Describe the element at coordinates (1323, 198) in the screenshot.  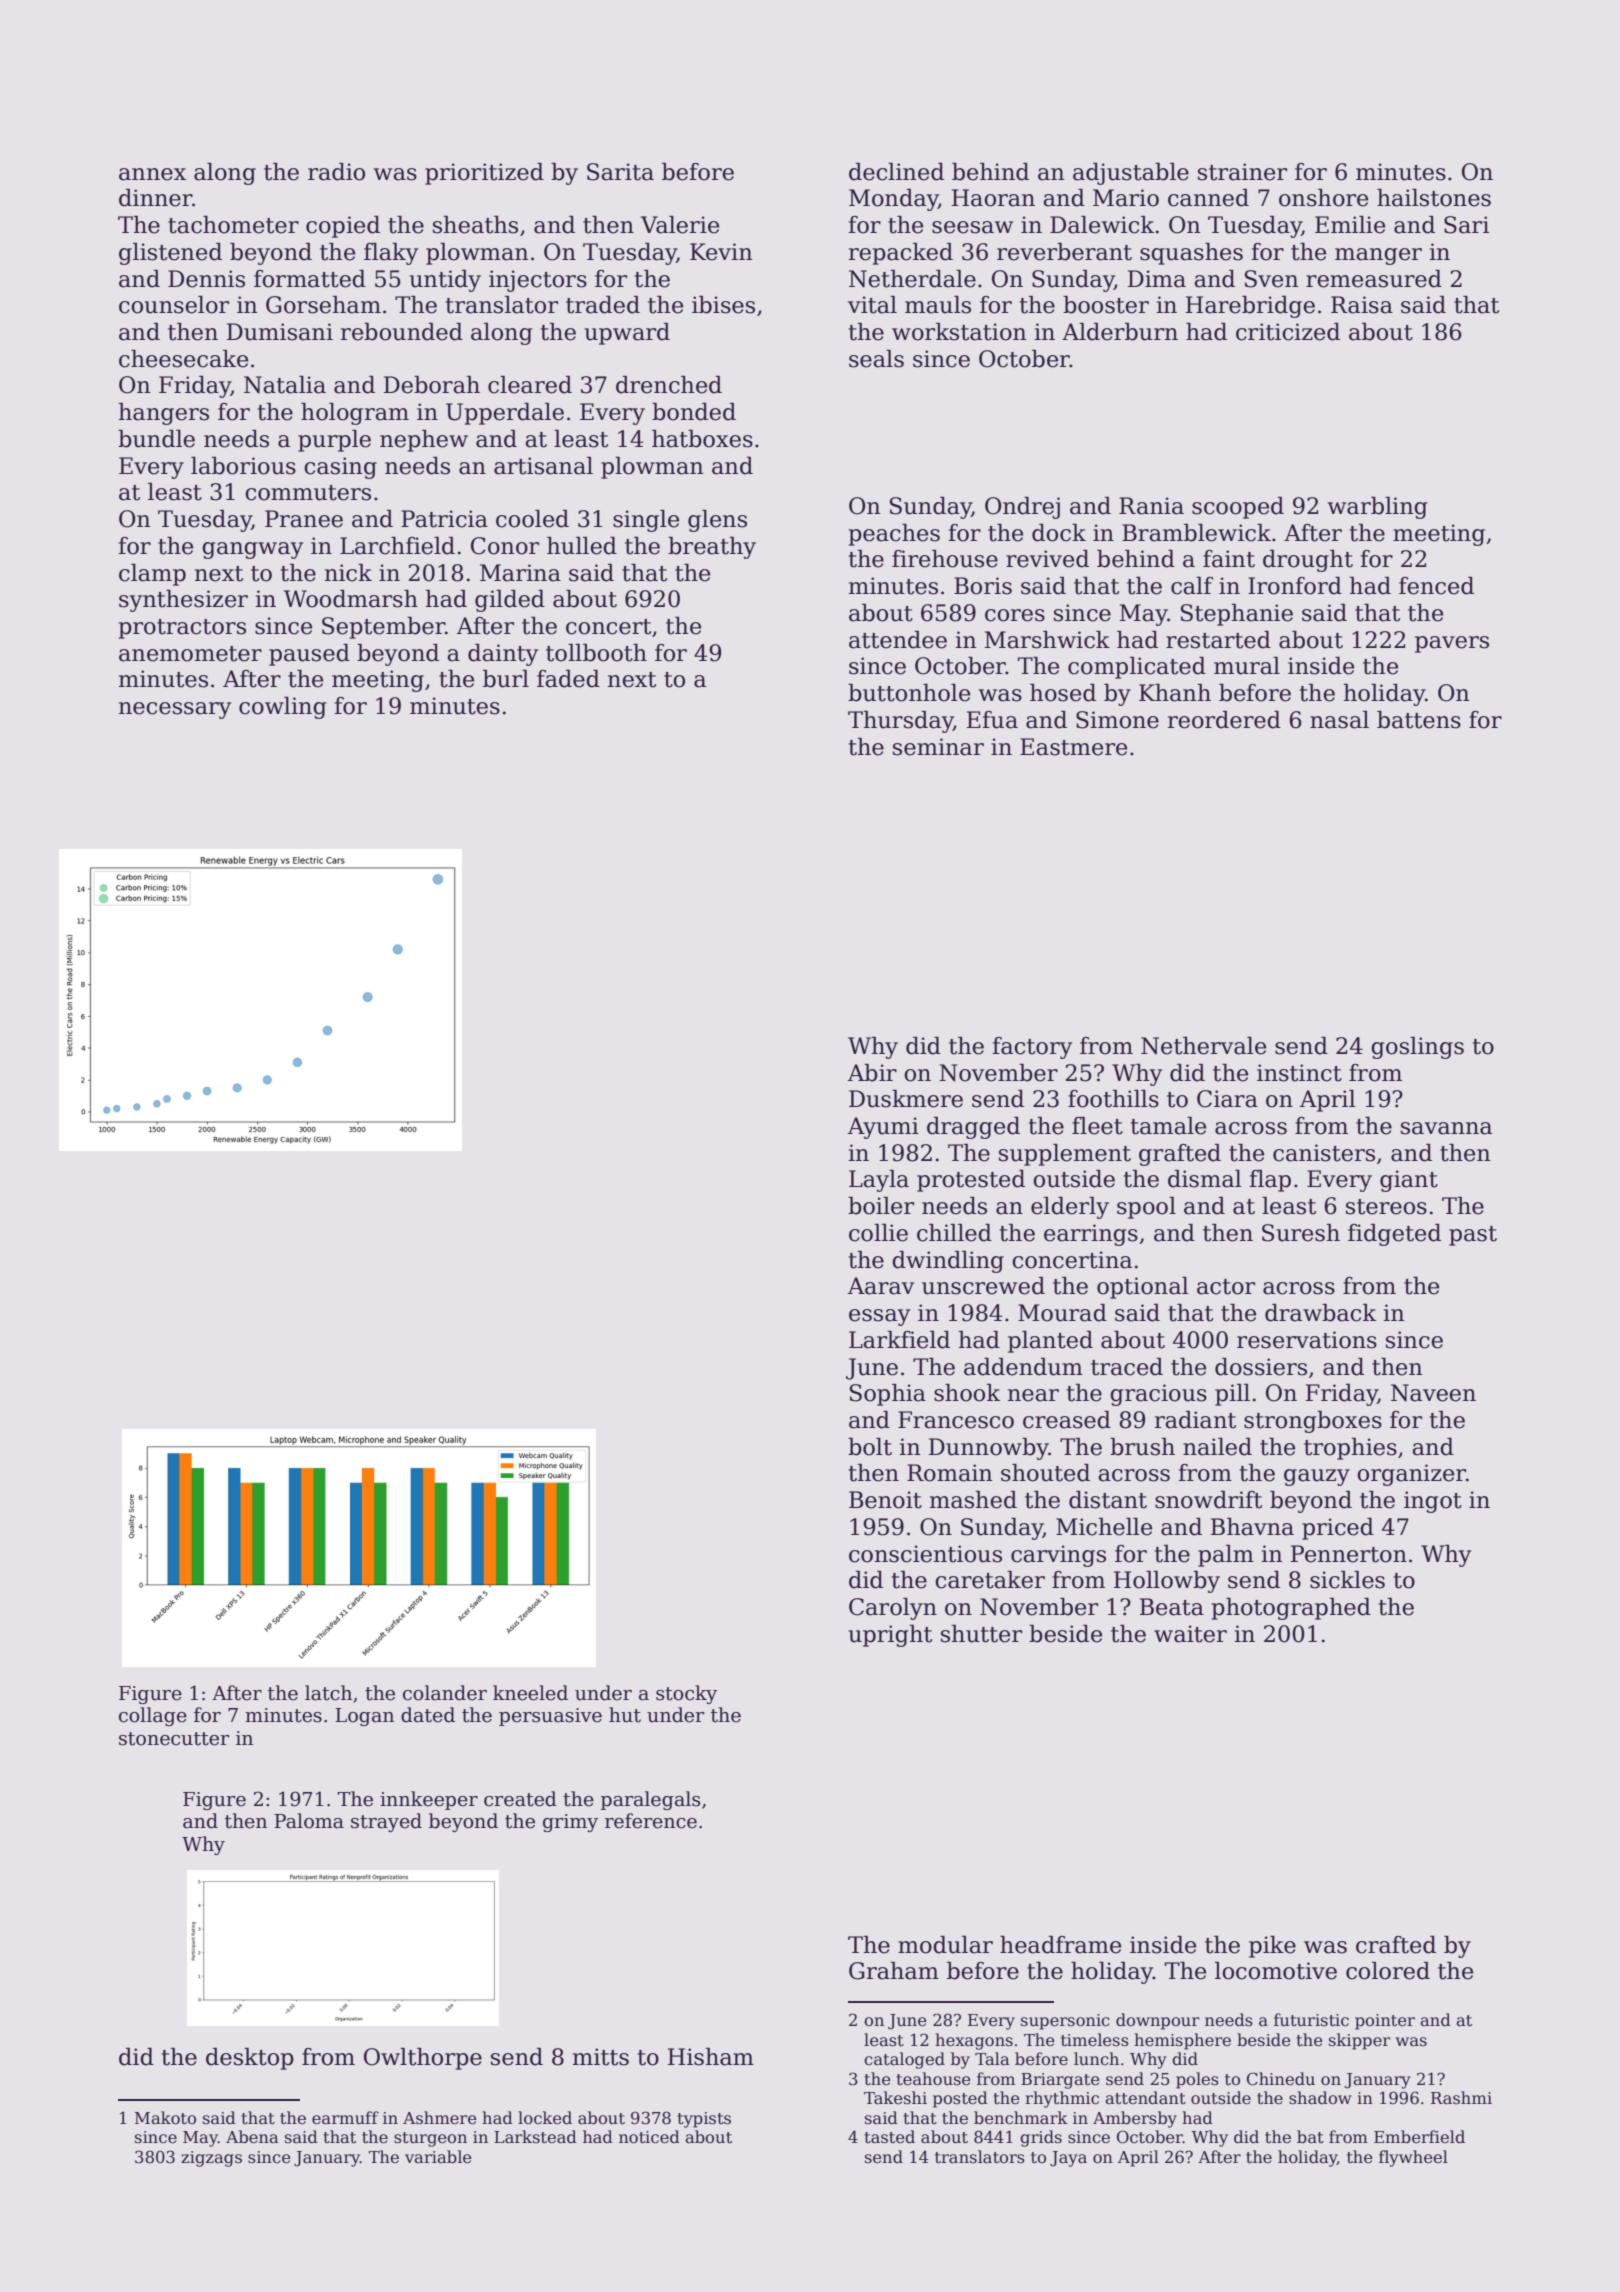
I see `onshore` at that location.
